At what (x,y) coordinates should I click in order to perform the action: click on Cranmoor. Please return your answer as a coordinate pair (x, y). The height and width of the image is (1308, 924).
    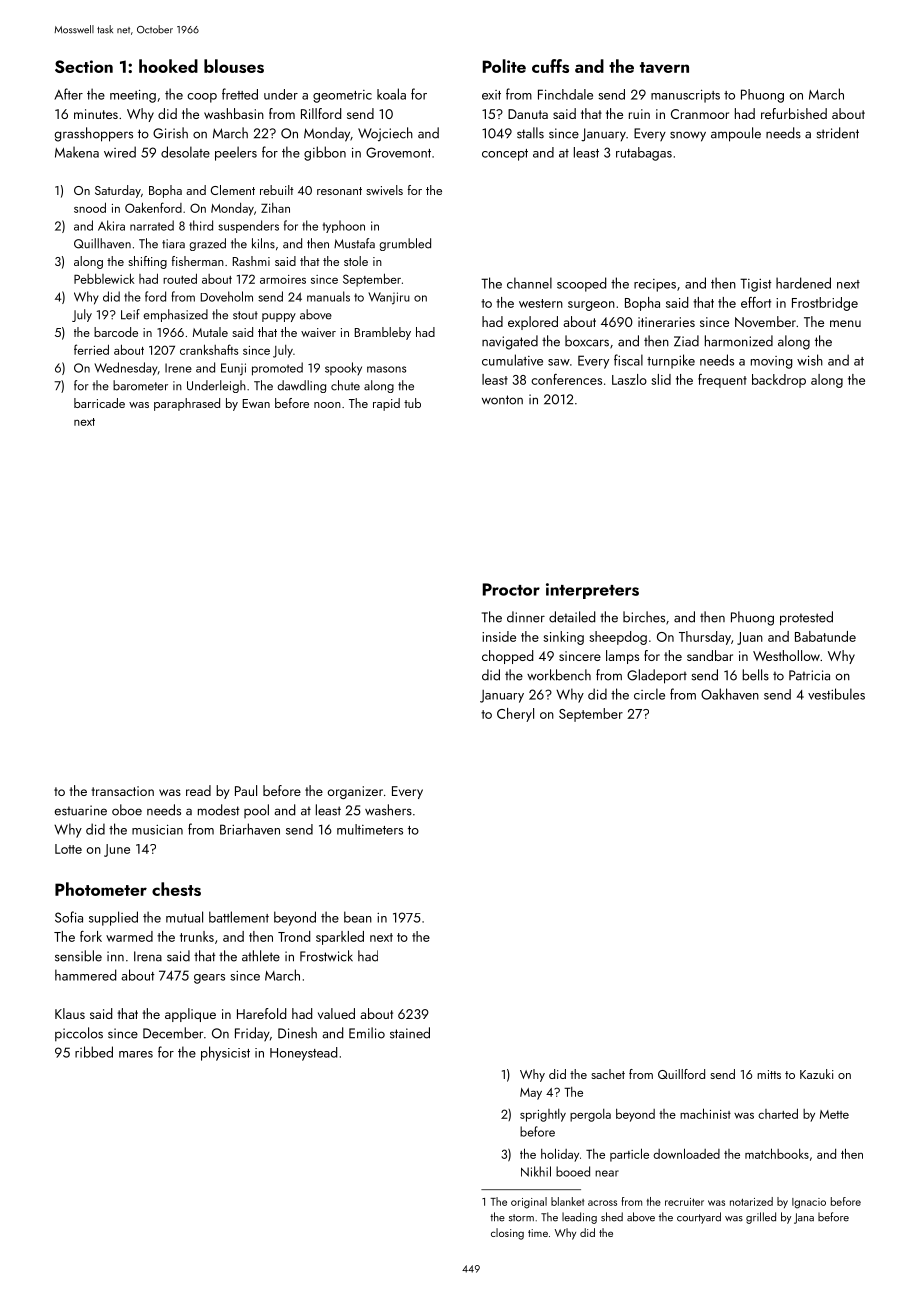
    Looking at the image, I should click on (700, 114).
